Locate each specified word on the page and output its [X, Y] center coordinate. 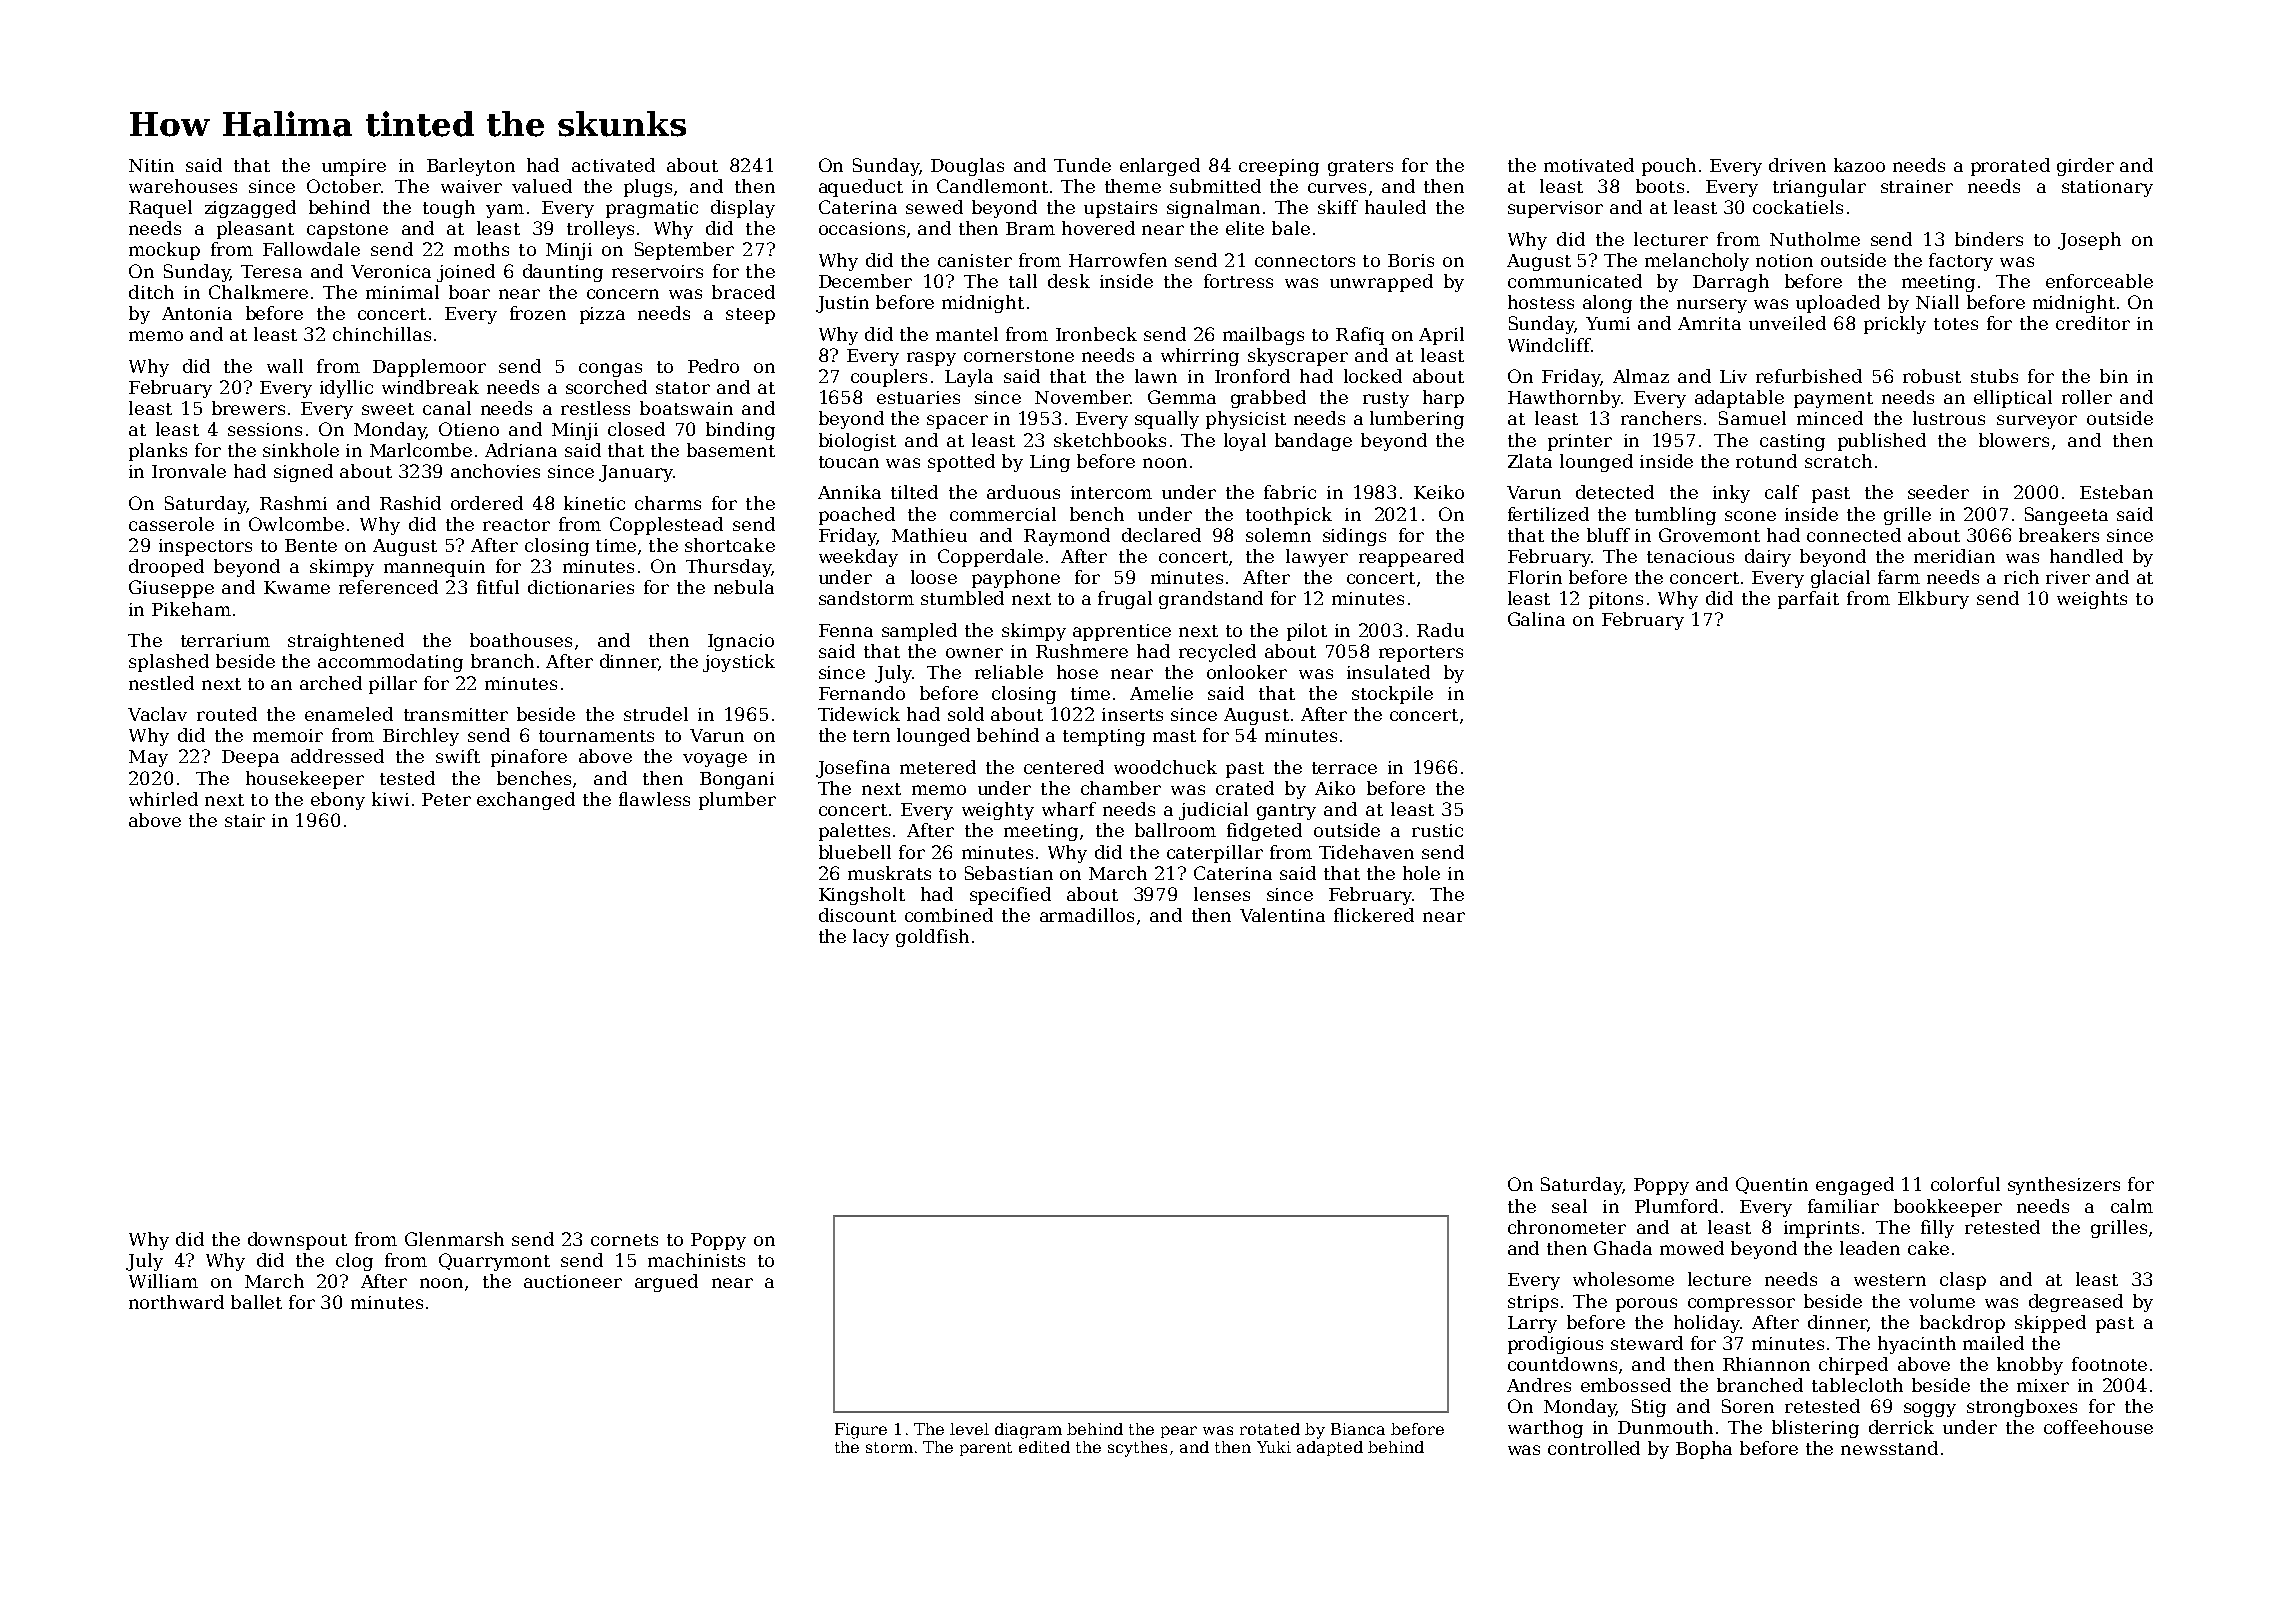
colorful [1965, 1184]
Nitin [151, 165]
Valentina [1282, 915]
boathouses [521, 640]
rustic [1437, 830]
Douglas [967, 167]
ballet [256, 1302]
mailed [1993, 1343]
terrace [1344, 768]
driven [1797, 165]
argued [666, 1283]
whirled [163, 799]
